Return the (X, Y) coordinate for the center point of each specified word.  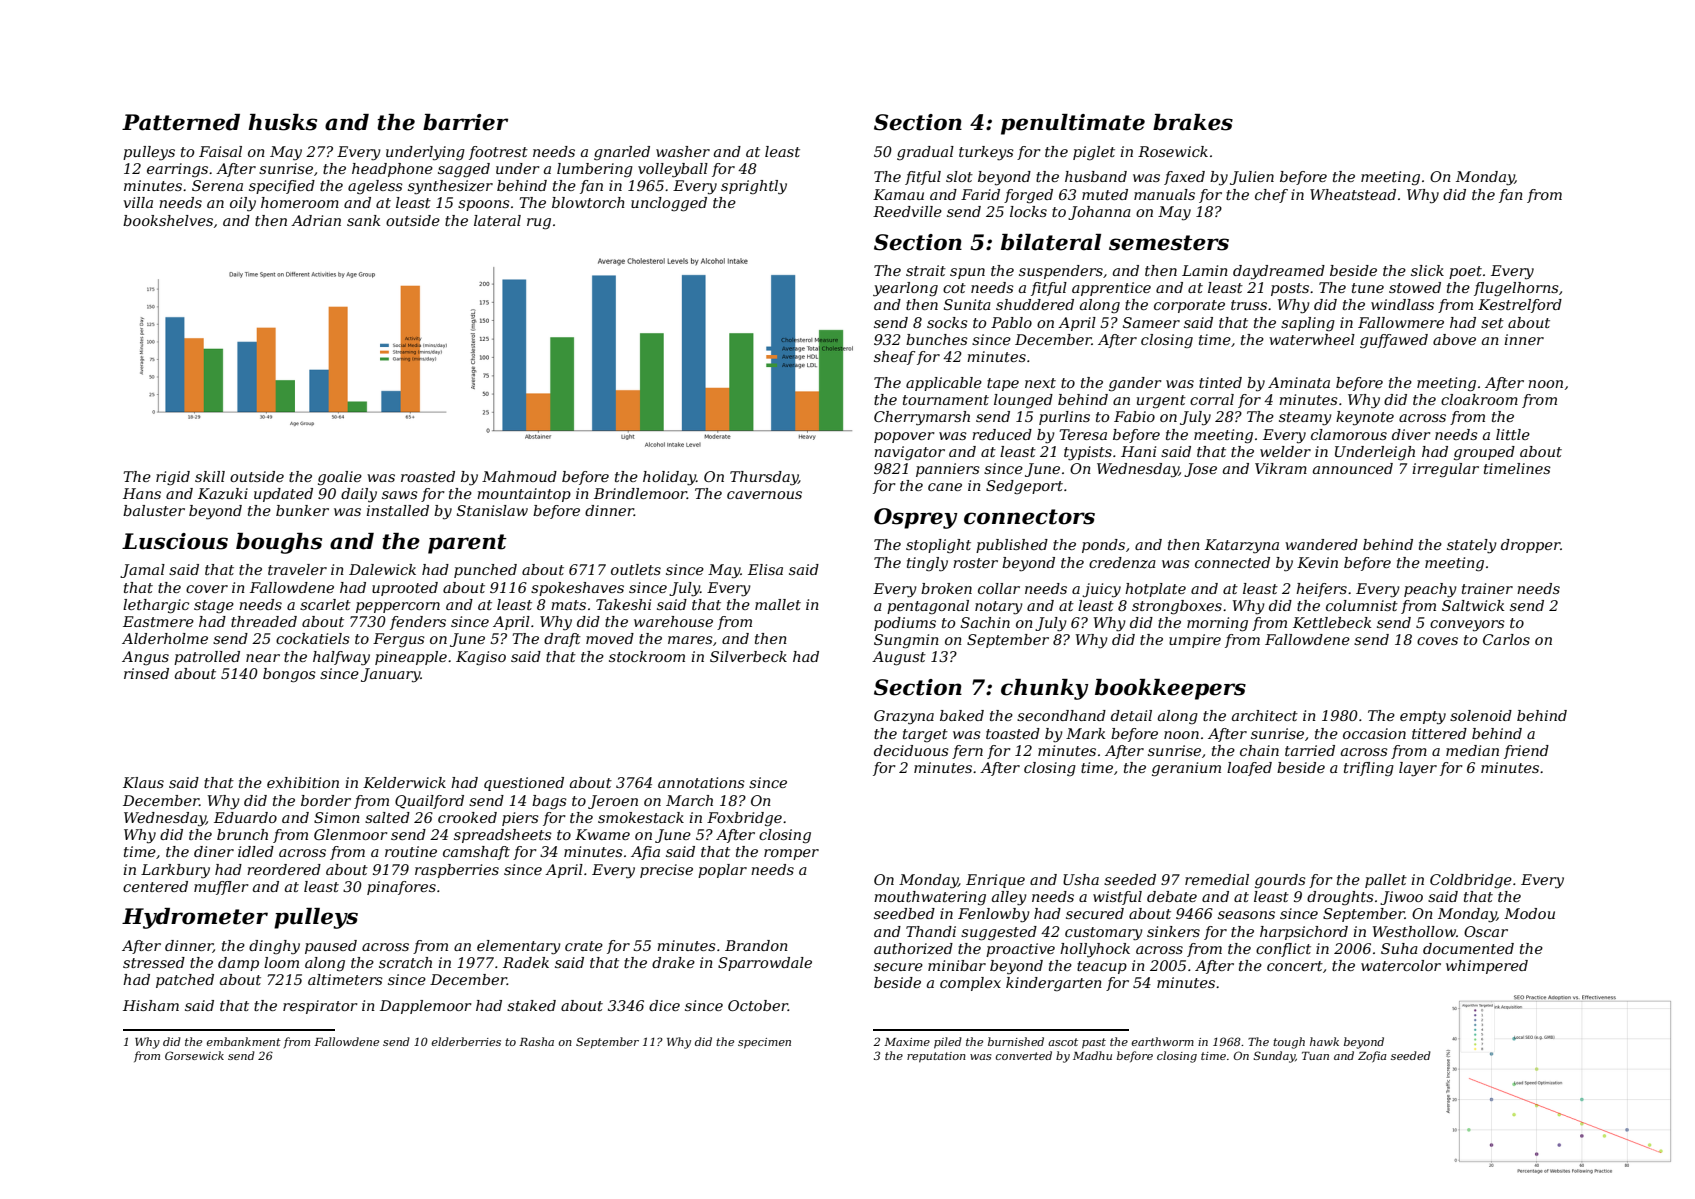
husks (282, 122)
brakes (1193, 122)
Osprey (915, 518)
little (1513, 434)
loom (281, 962)
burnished (1016, 1041)
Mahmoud (519, 476)
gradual (925, 153)
